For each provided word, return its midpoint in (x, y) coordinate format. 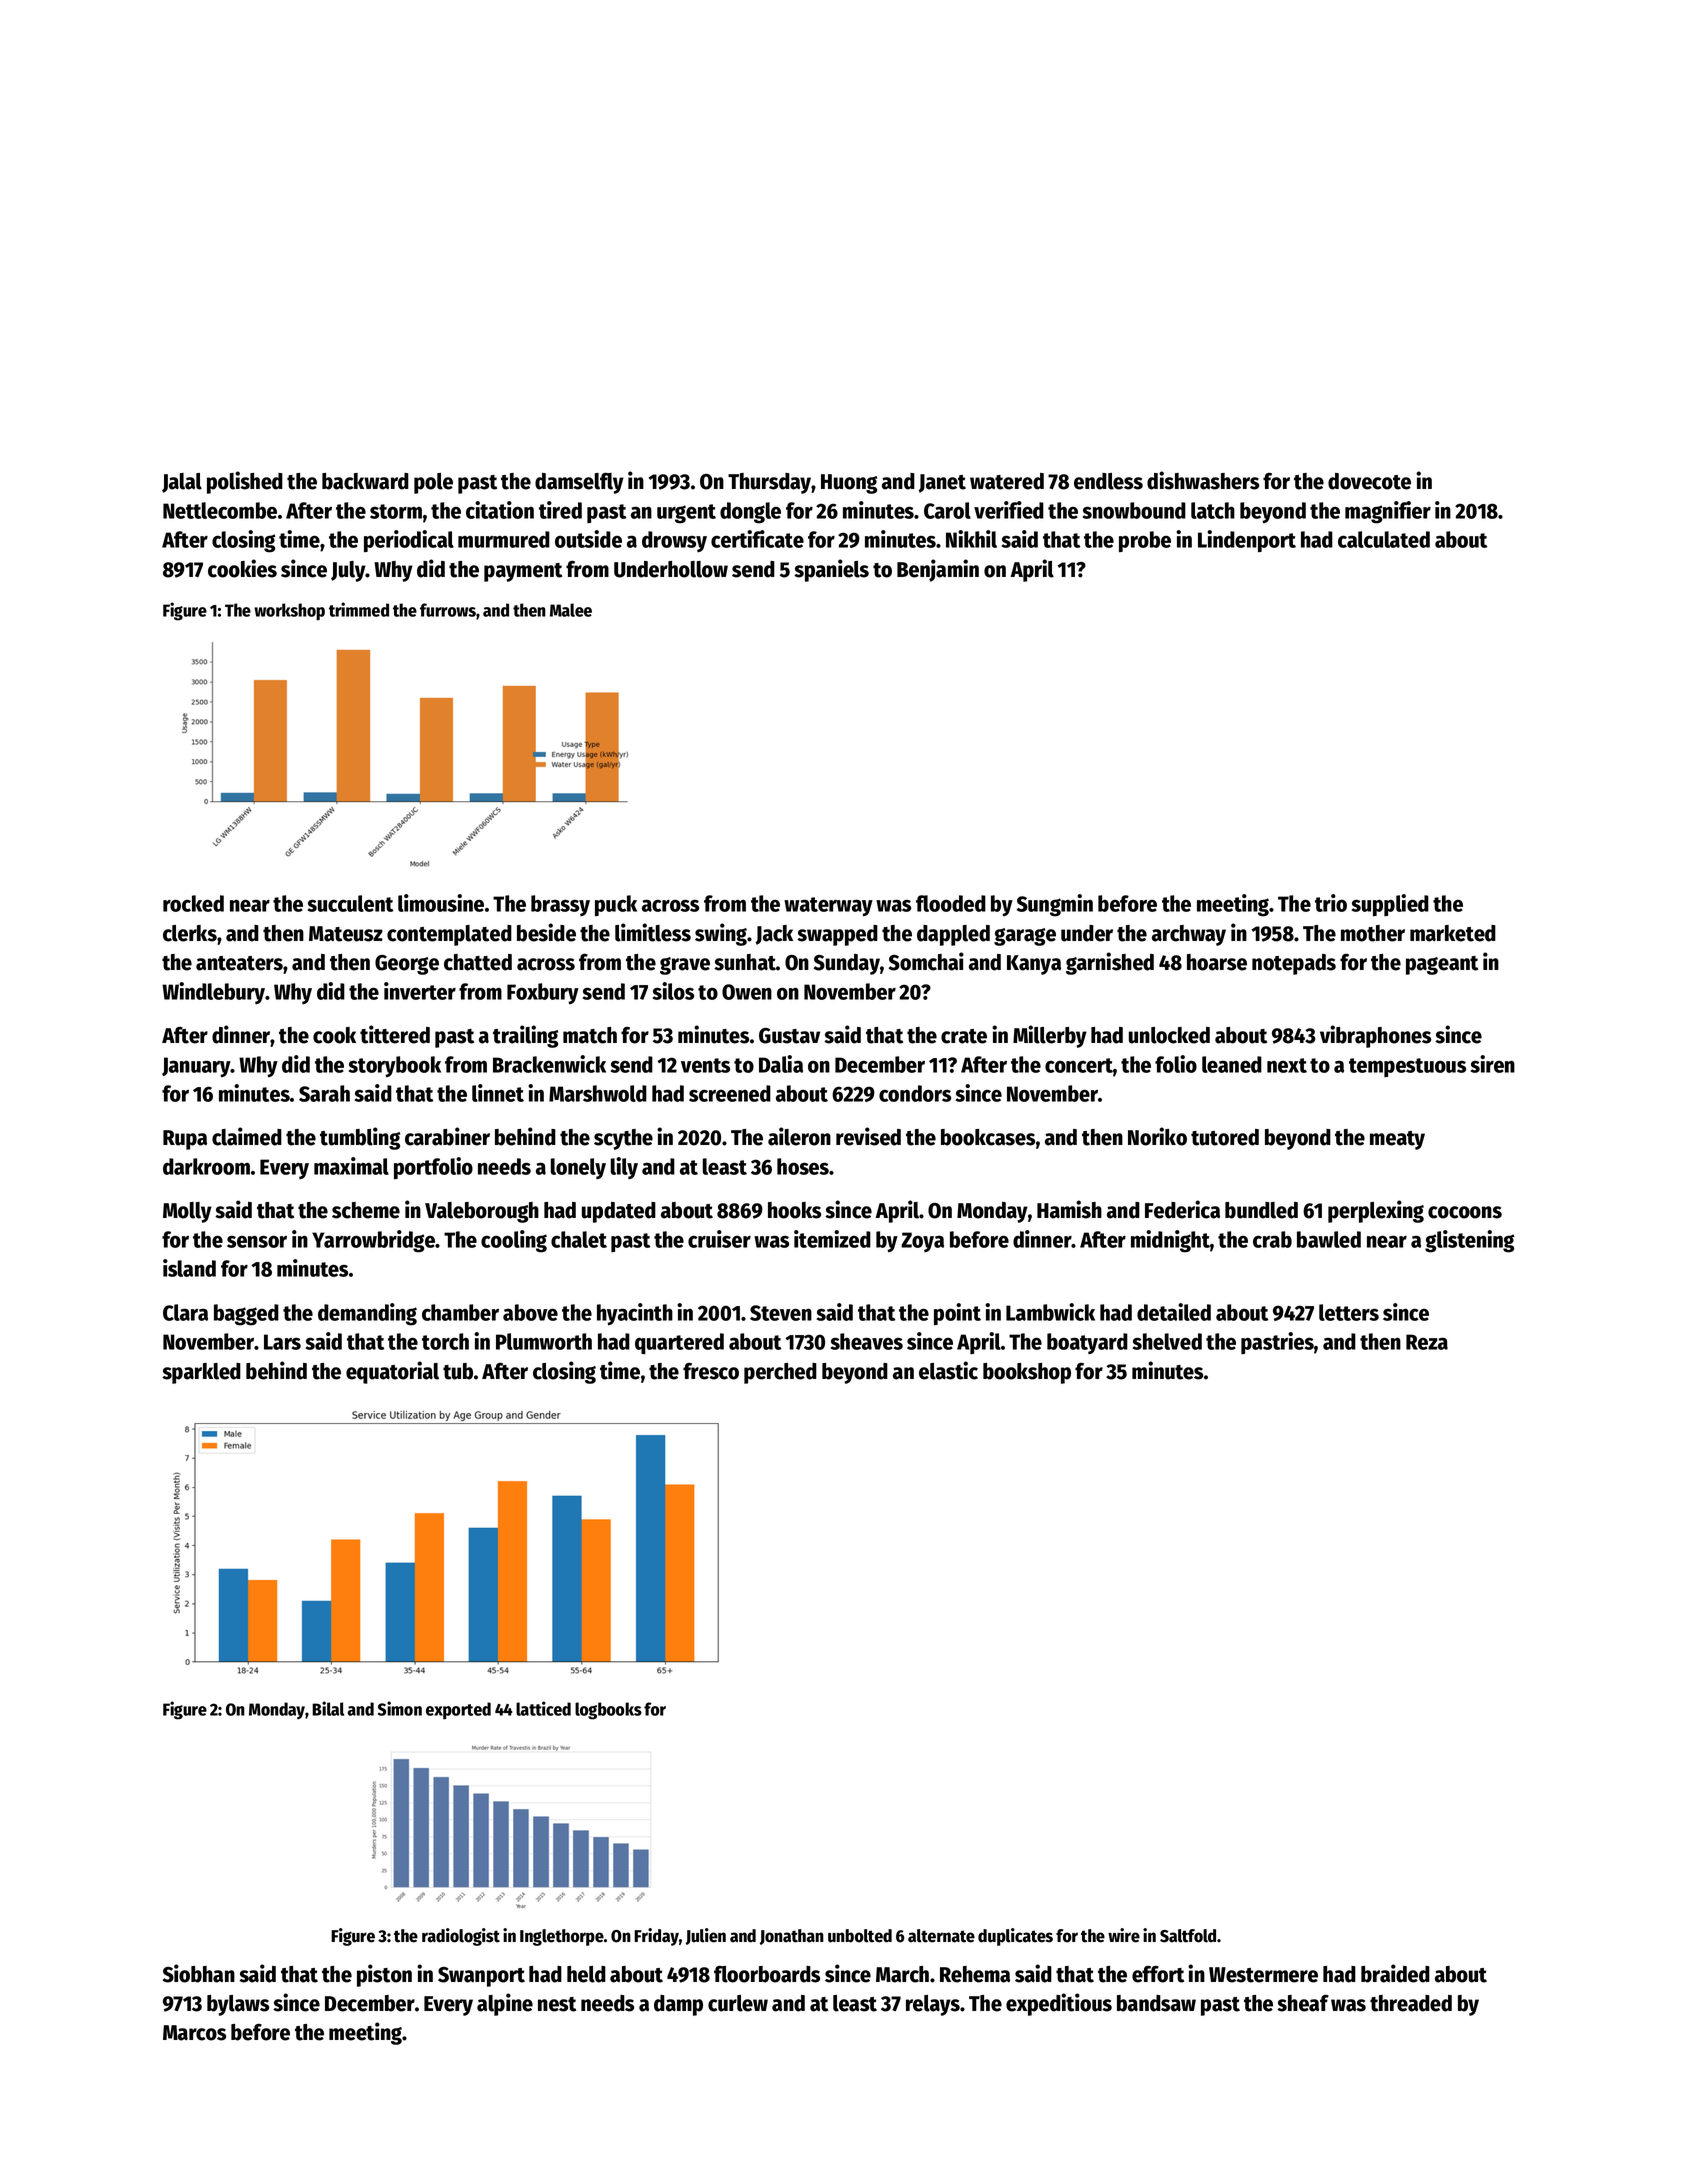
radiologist (461, 1937)
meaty (1397, 1140)
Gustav (789, 1036)
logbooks (608, 1711)
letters (1349, 1312)
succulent (350, 903)
